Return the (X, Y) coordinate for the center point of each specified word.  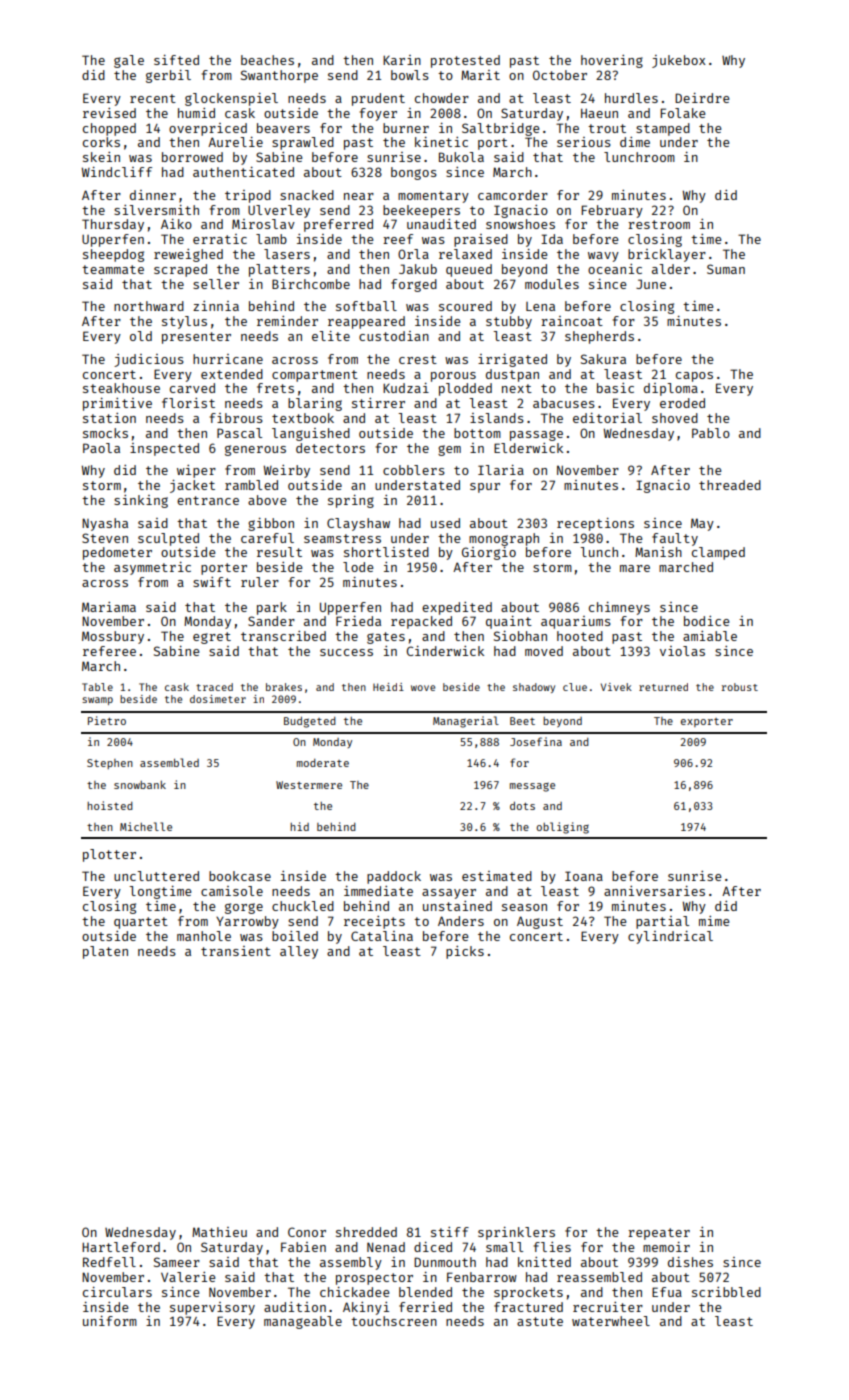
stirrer (378, 403)
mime (714, 921)
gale (129, 61)
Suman (726, 269)
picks (465, 952)
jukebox (679, 61)
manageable (303, 1322)
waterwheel (611, 1321)
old (141, 336)
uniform (110, 1321)
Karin (402, 60)
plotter (109, 855)
